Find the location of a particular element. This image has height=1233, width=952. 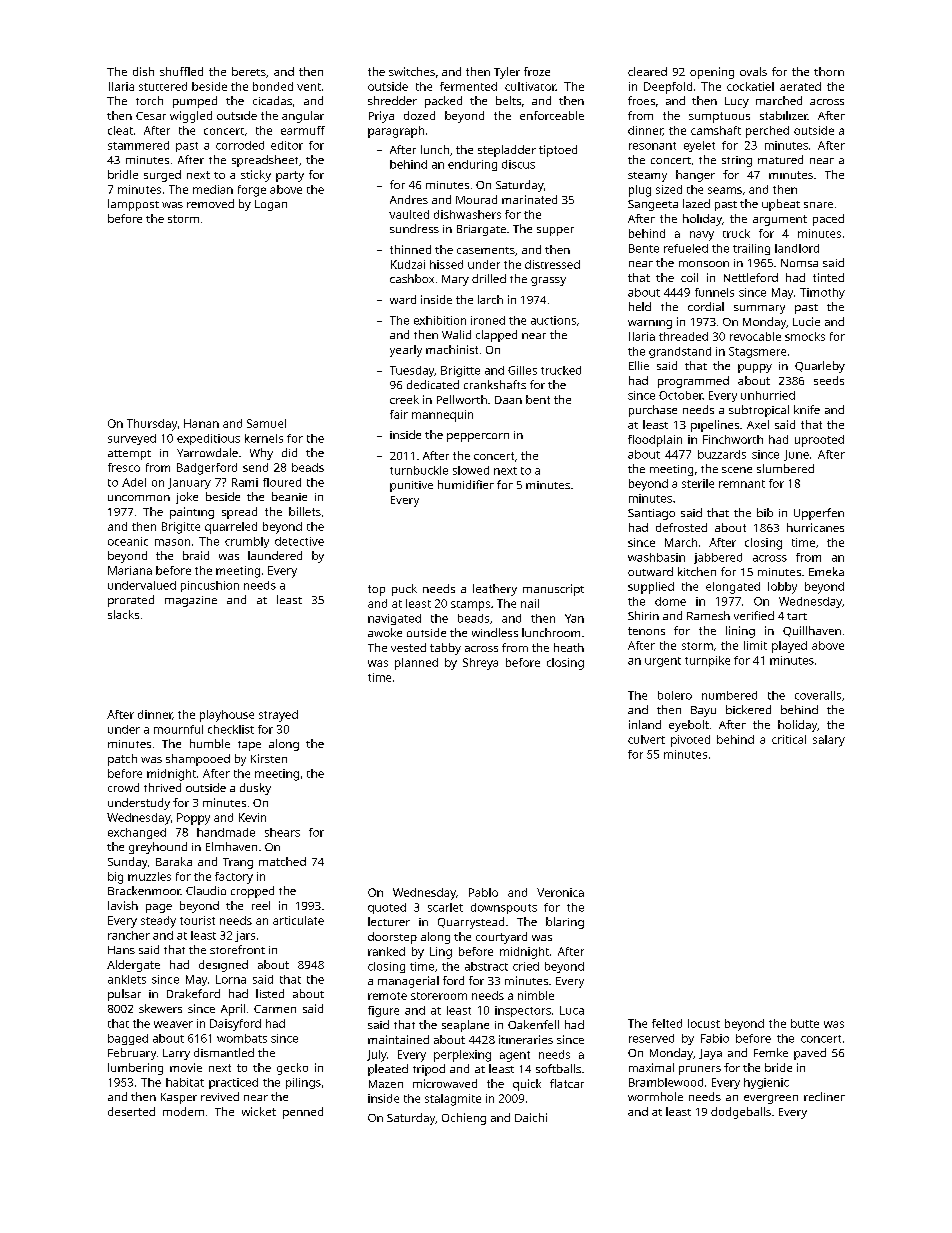

manuscript is located at coordinates (553, 590).
